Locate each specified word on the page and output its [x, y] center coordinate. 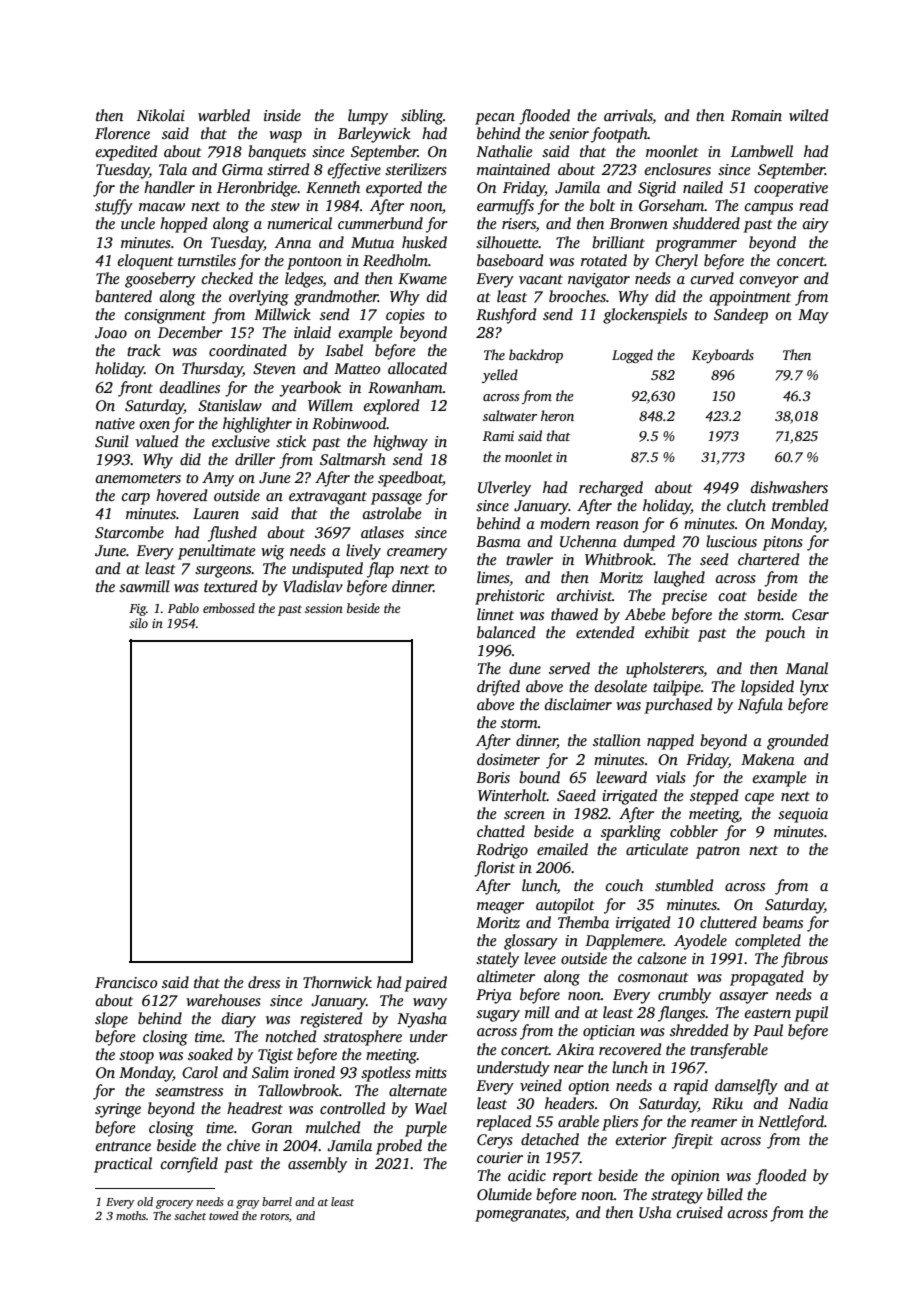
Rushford [506, 316]
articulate [657, 849]
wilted [808, 115]
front [135, 389]
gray [247, 1204]
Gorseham [672, 205]
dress [264, 982]
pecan [495, 119]
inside [282, 115]
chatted [501, 831]
